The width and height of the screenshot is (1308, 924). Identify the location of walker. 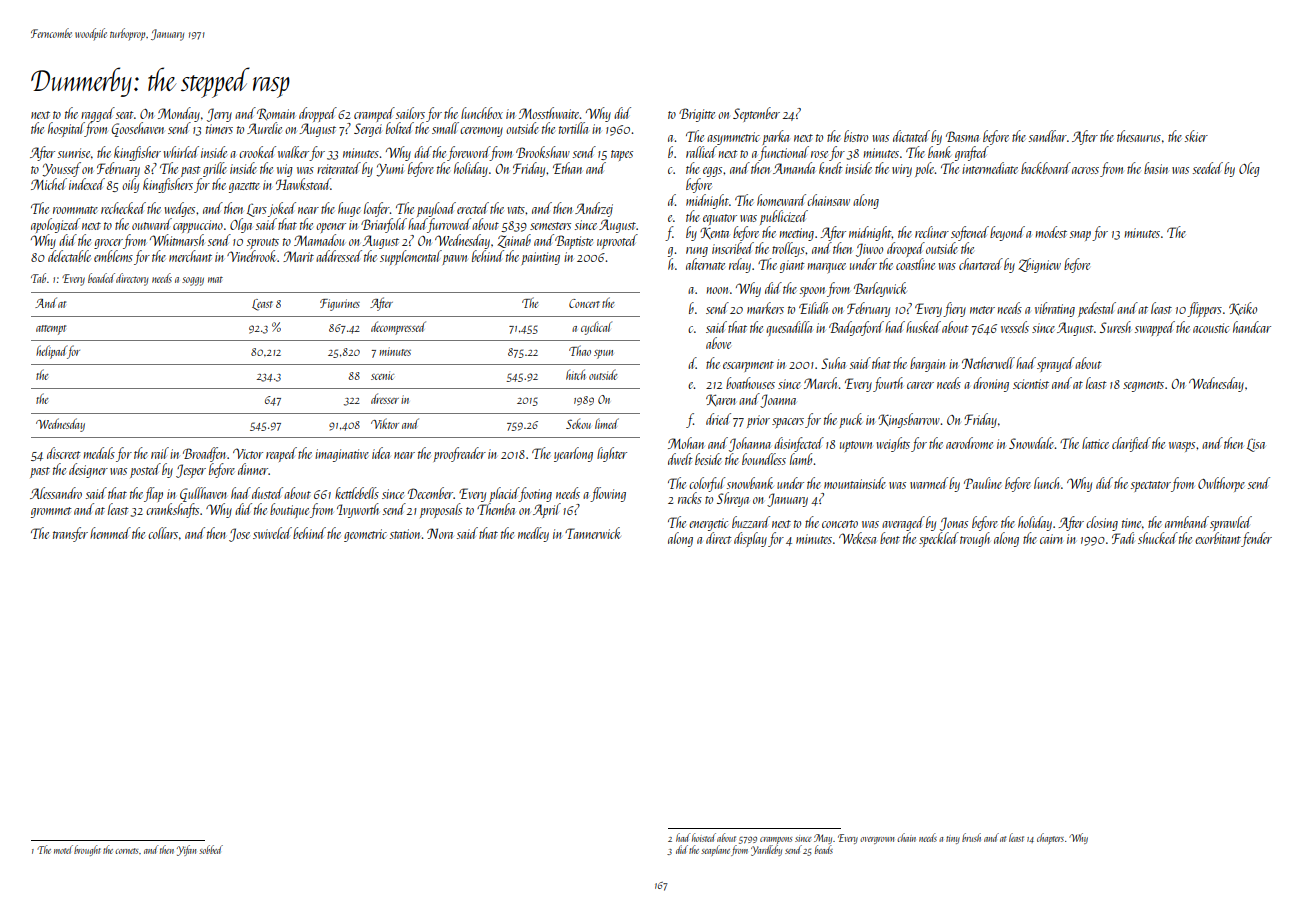
(294, 153).
